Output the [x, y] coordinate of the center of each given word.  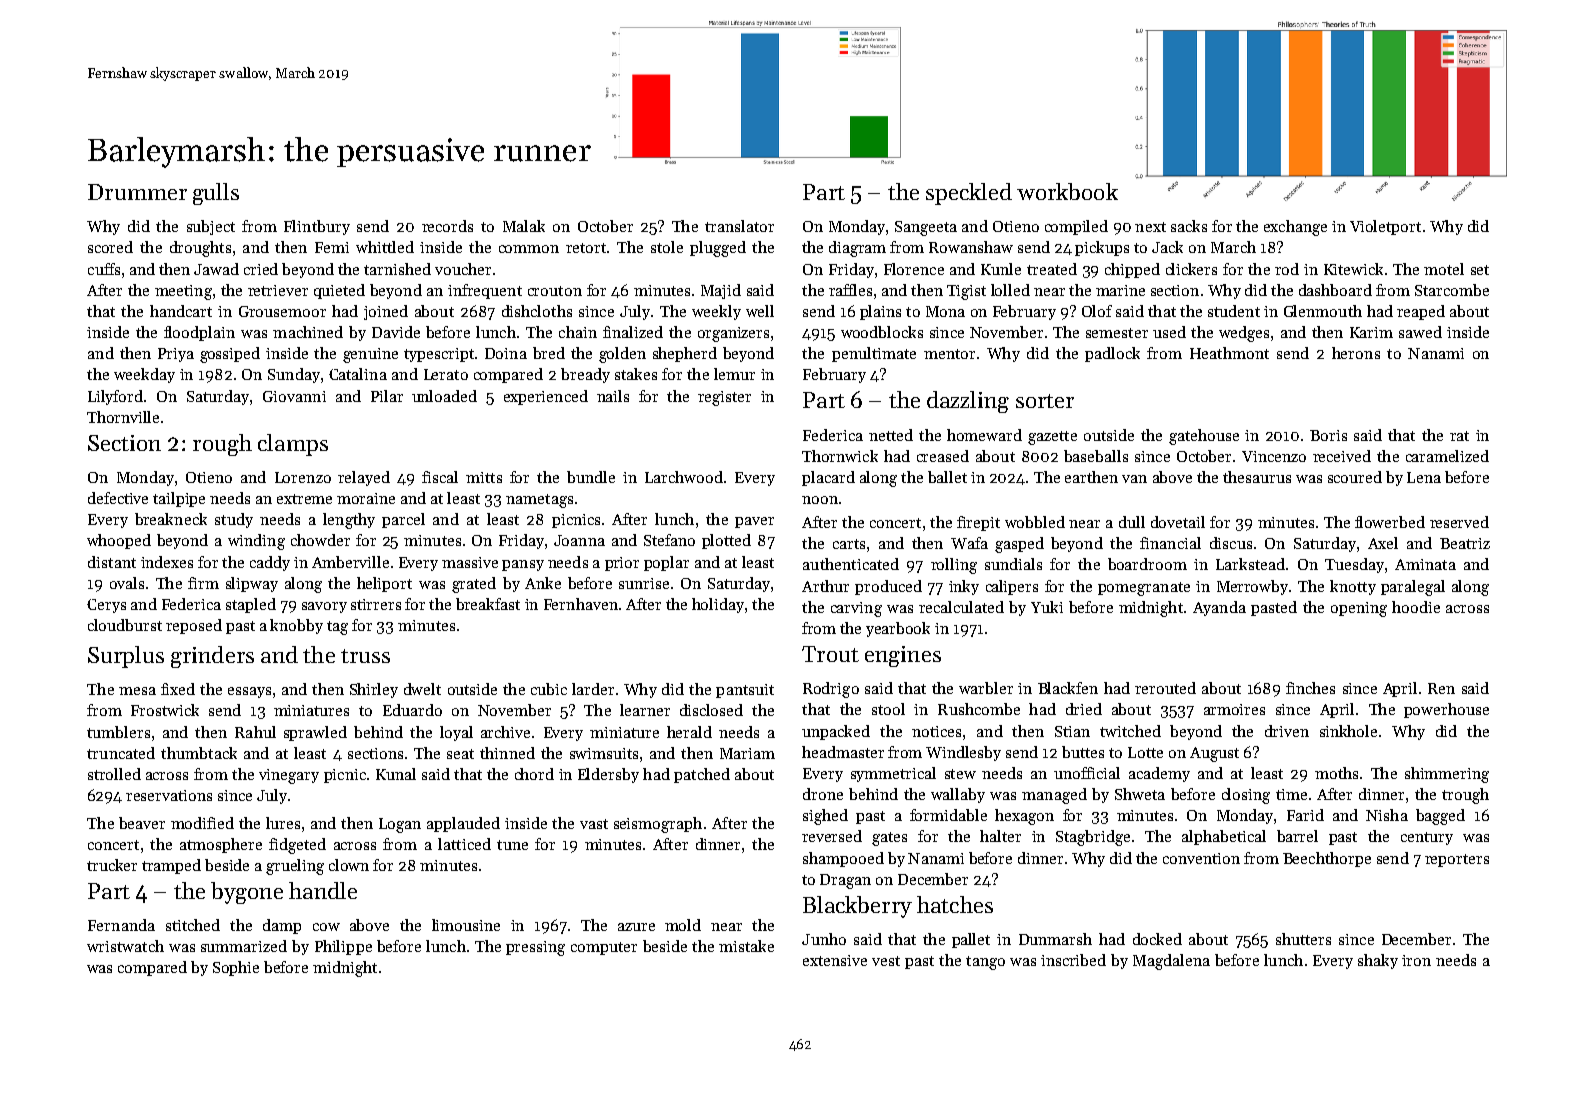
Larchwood [684, 477]
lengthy [349, 521]
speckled [969, 194]
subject [211, 227]
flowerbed [1390, 522]
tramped [171, 866]
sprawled [315, 733]
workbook [1067, 191]
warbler [986, 688]
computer [604, 948]
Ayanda [1219, 608]
